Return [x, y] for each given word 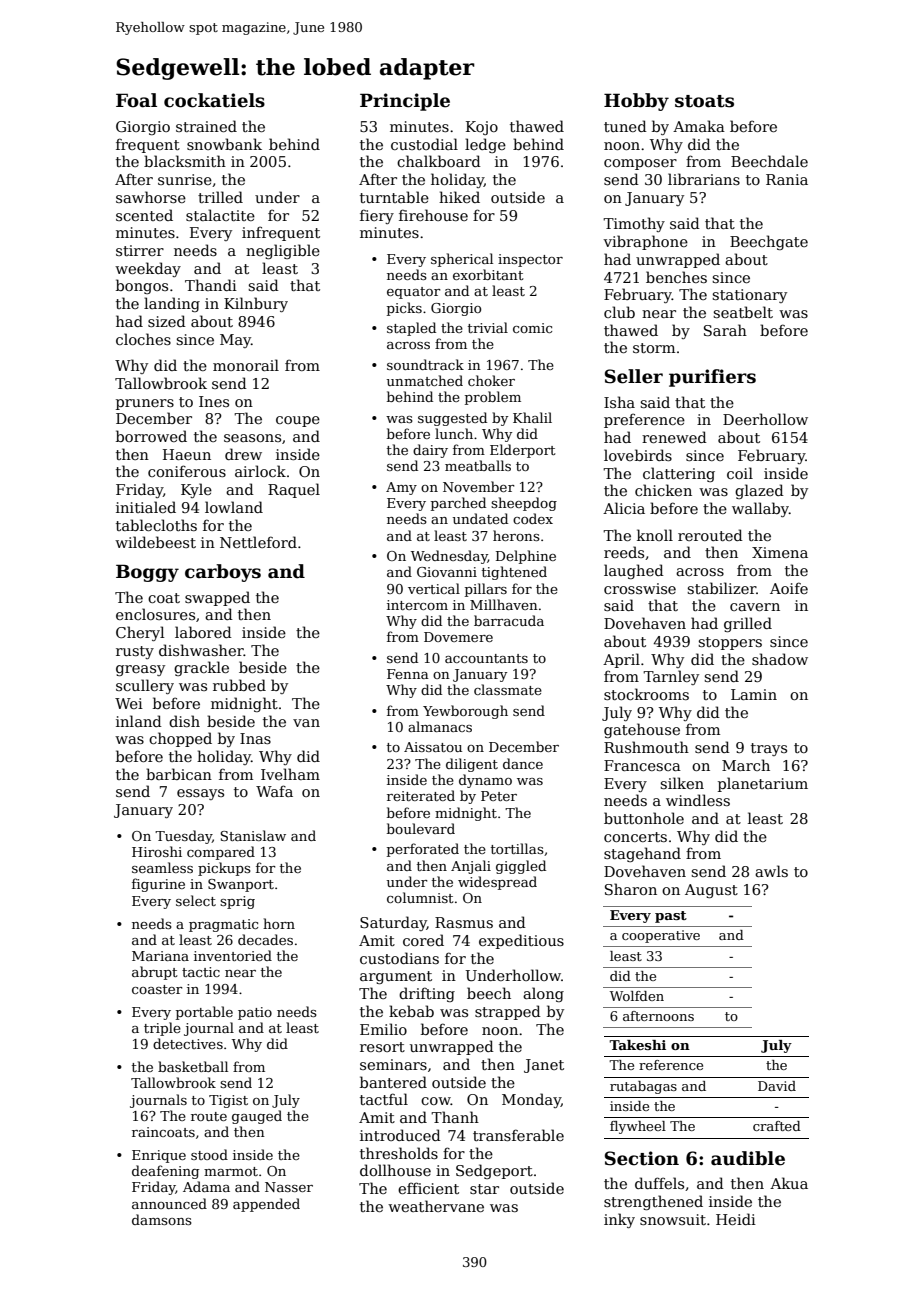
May [235, 341]
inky [619, 1220]
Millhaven [504, 604]
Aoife [789, 588]
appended [266, 1205]
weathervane [436, 1206]
